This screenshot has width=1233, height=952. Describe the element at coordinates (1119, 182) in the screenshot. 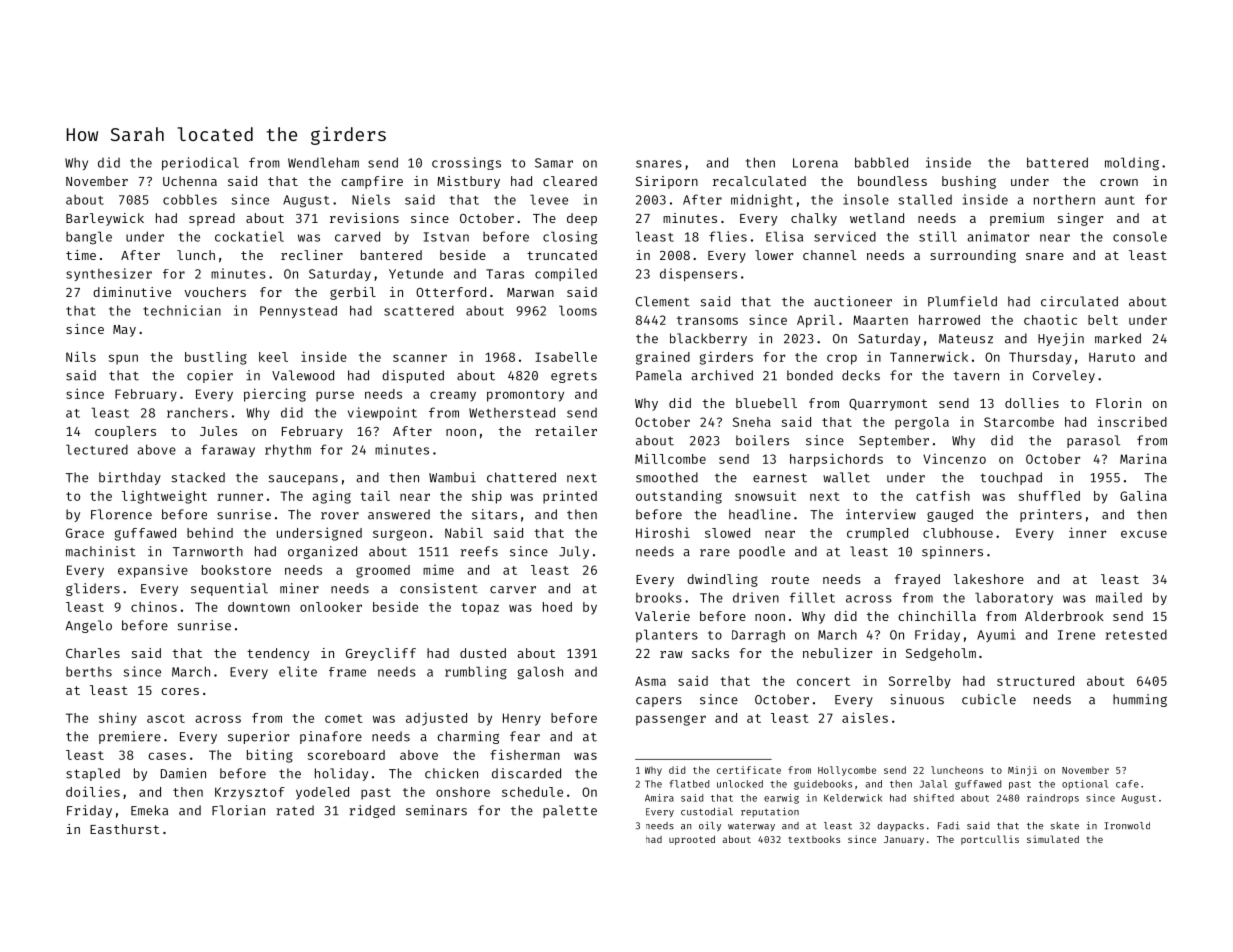

I see `crown` at that location.
